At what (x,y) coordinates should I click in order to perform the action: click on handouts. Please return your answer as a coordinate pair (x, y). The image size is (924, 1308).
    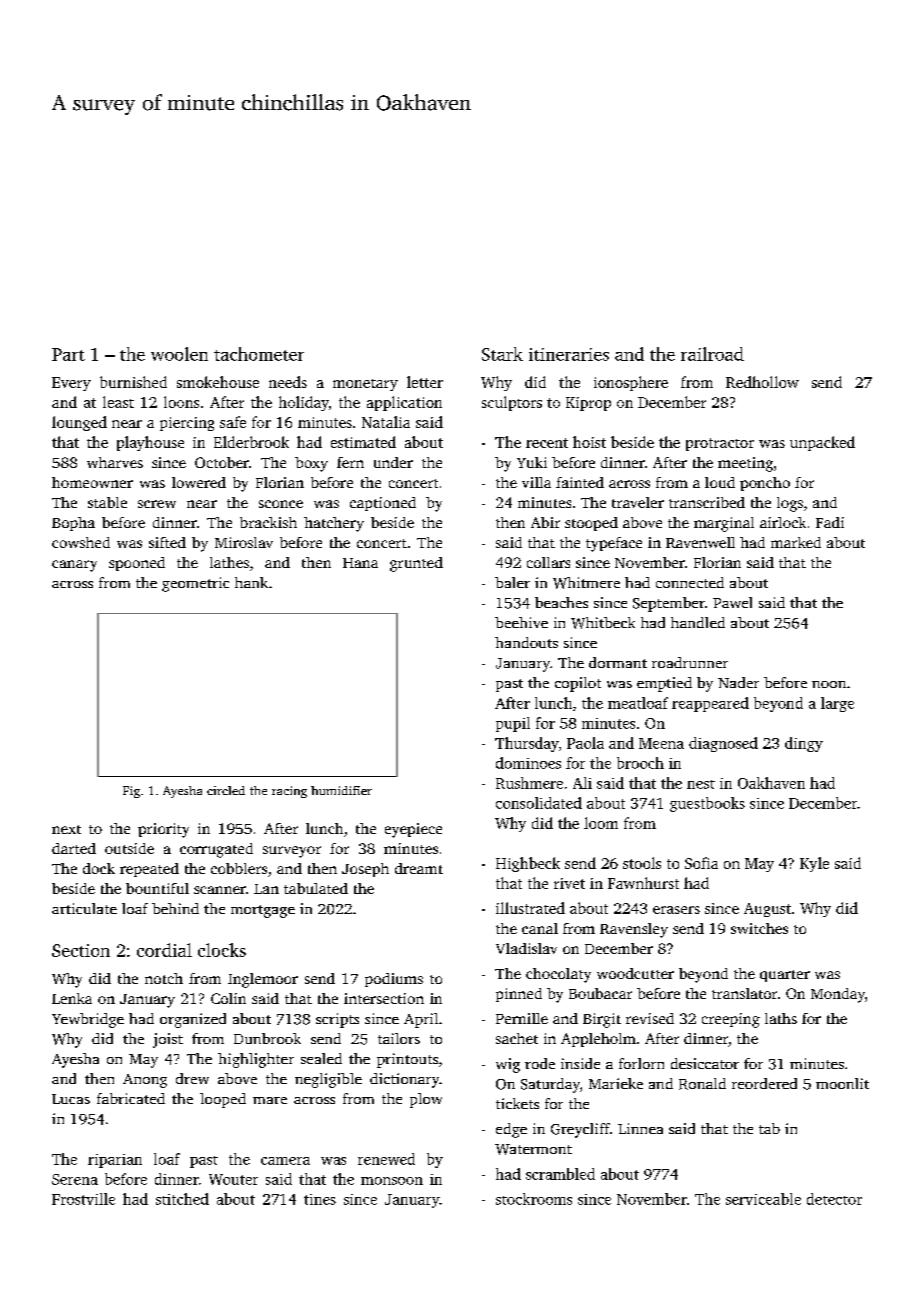
    Looking at the image, I should click on (526, 642).
